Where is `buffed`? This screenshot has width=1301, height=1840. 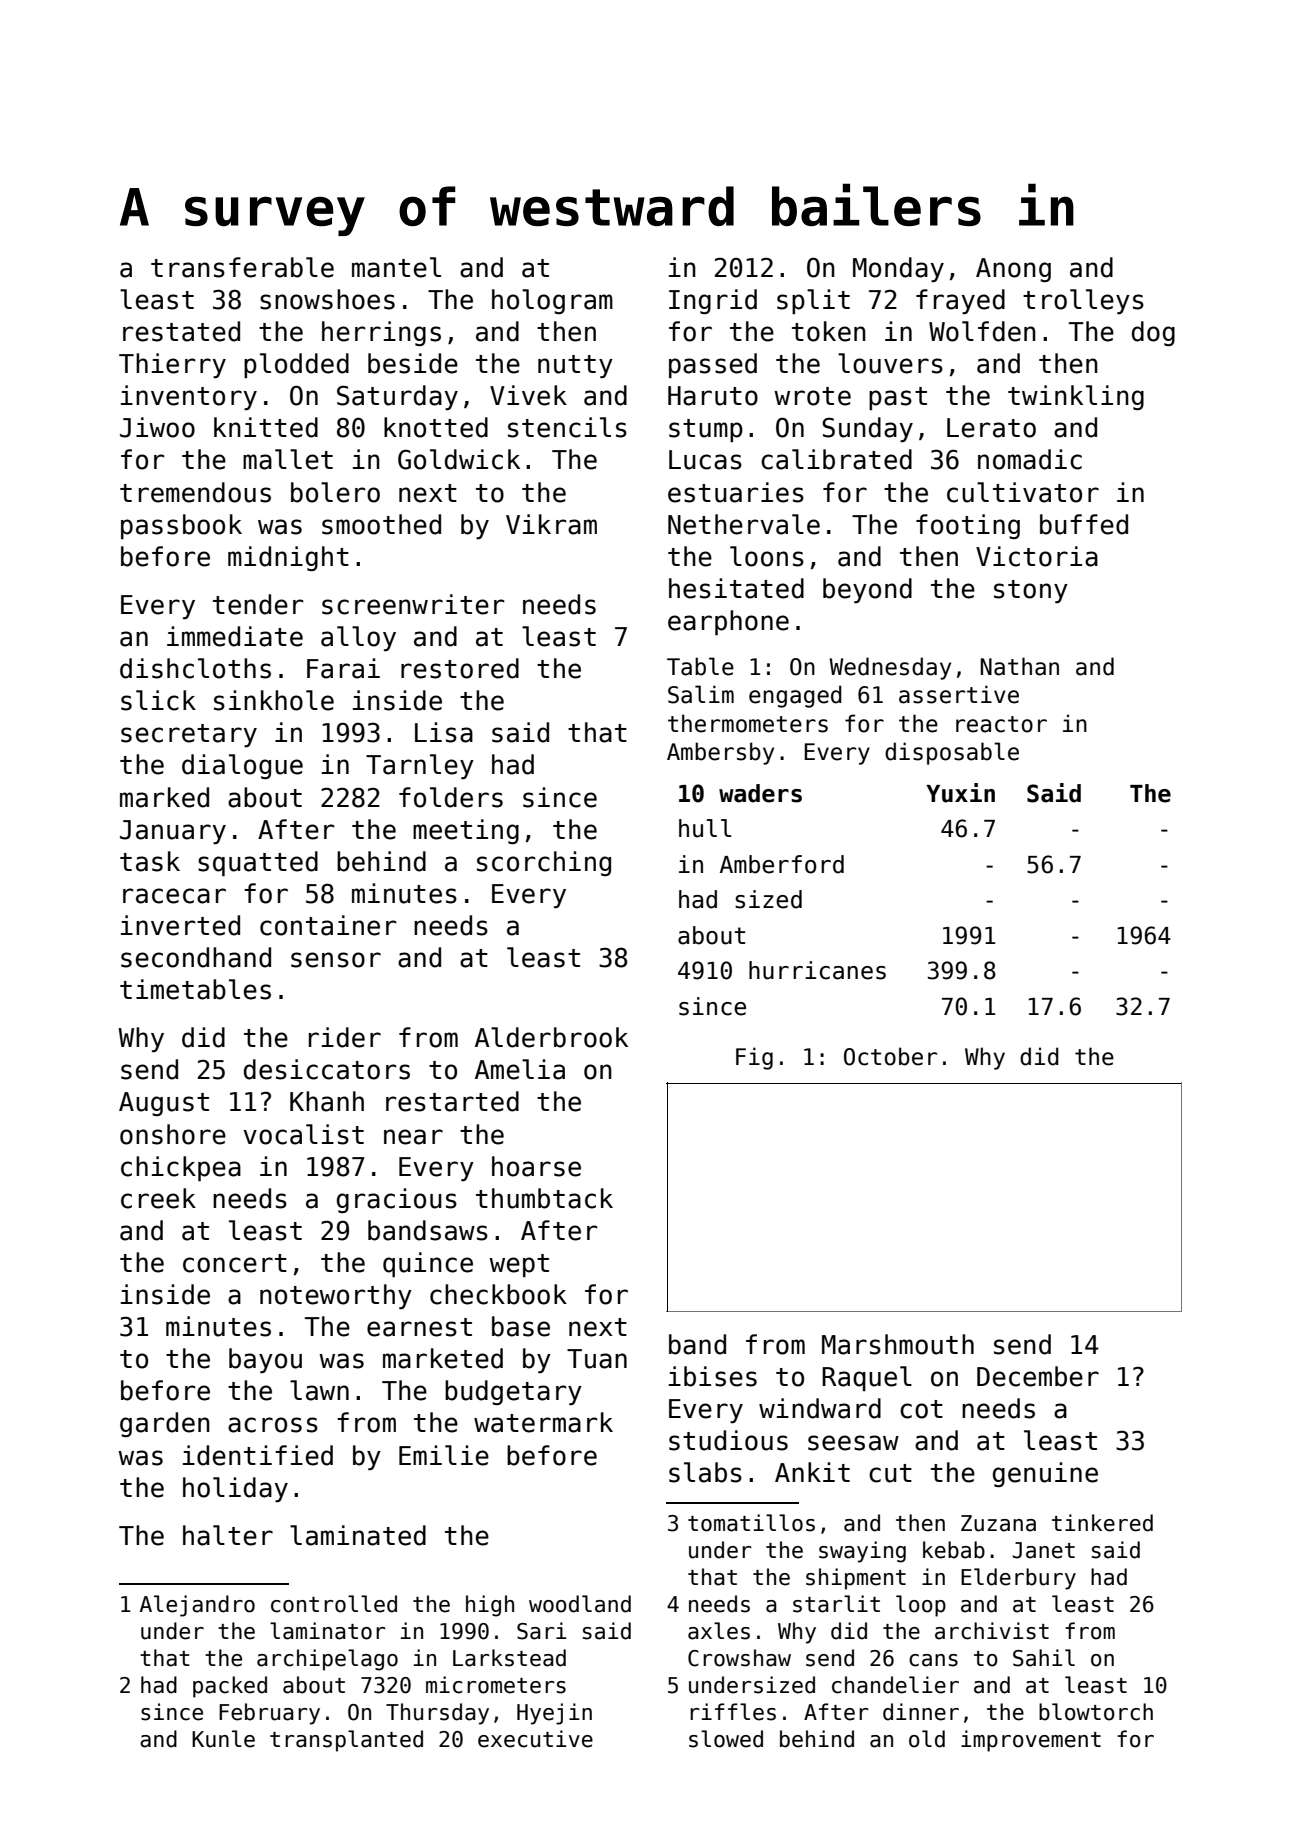
buffed is located at coordinates (1084, 524).
